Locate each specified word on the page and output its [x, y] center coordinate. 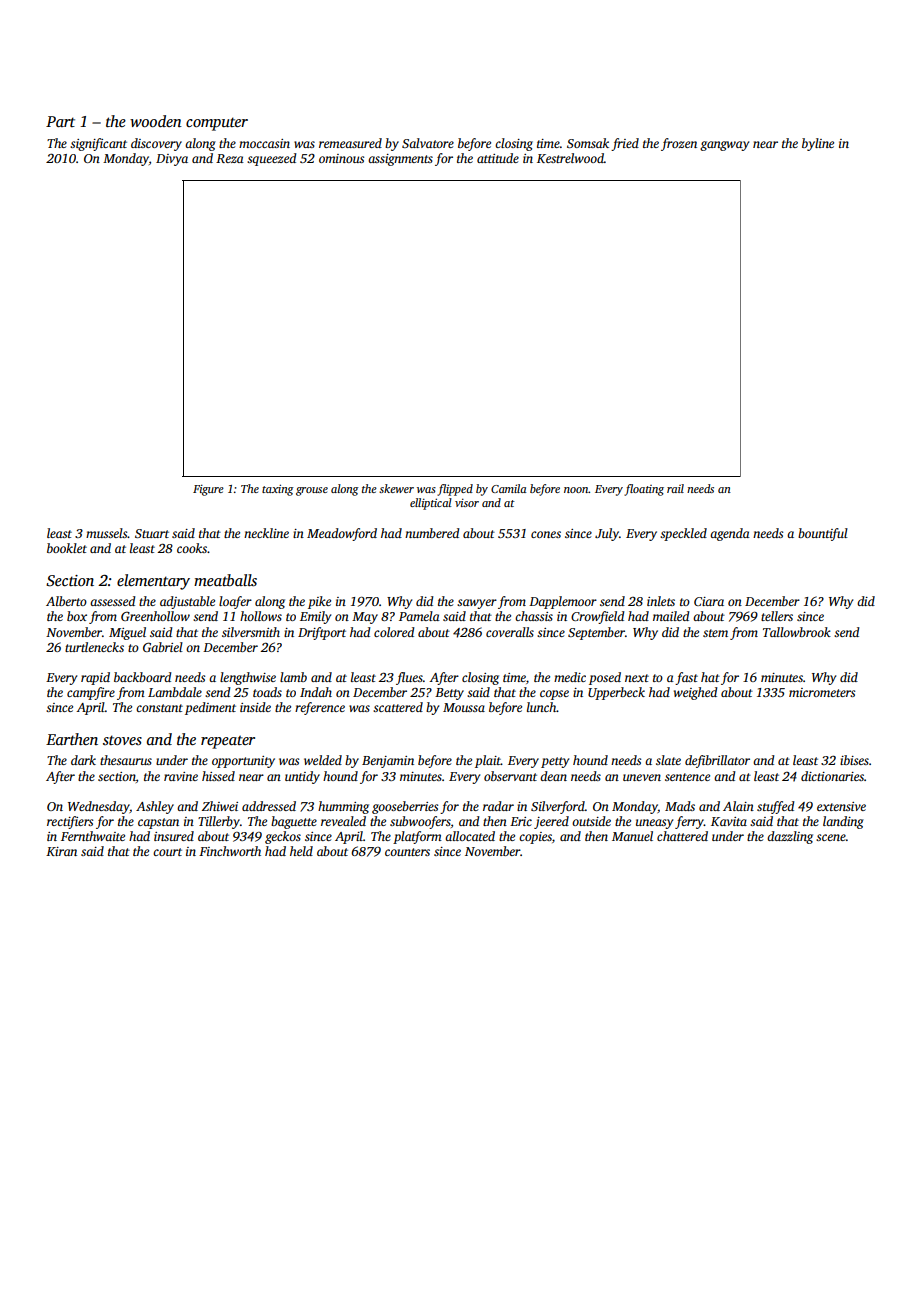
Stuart [152, 533]
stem [715, 633]
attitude [498, 158]
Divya [172, 160]
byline [818, 144]
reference [320, 708]
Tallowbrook [797, 632]
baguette [294, 822]
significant [98, 144]
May [365, 618]
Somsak [588, 143]
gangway [724, 146]
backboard [143, 677]
